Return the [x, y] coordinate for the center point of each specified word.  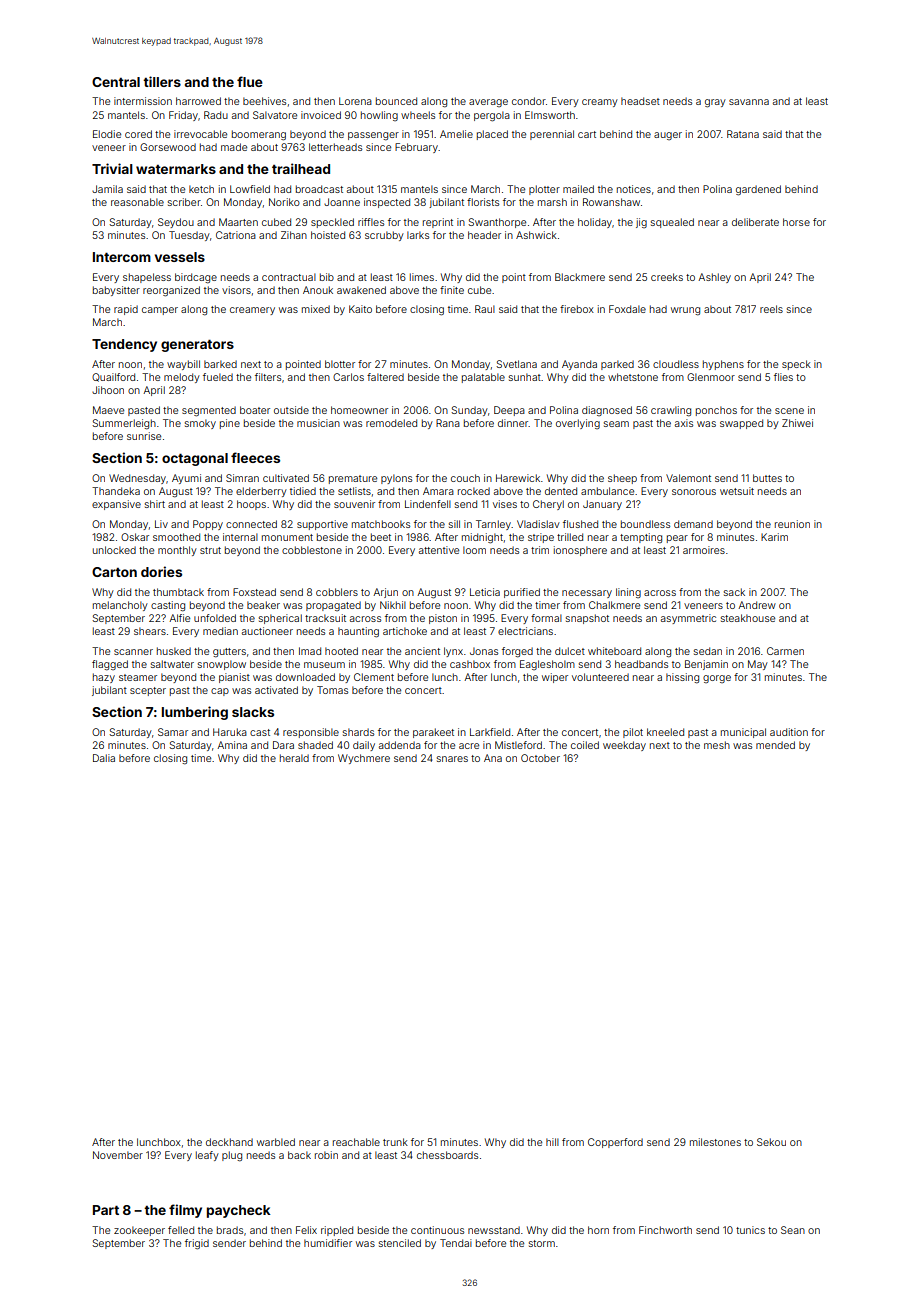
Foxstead [254, 592]
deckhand [229, 1142]
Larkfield [490, 732]
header [484, 235]
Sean [793, 1230]
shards [358, 732]
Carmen [785, 651]
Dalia [104, 758]
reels [771, 309]
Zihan [294, 235]
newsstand [494, 1230]
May [758, 665]
